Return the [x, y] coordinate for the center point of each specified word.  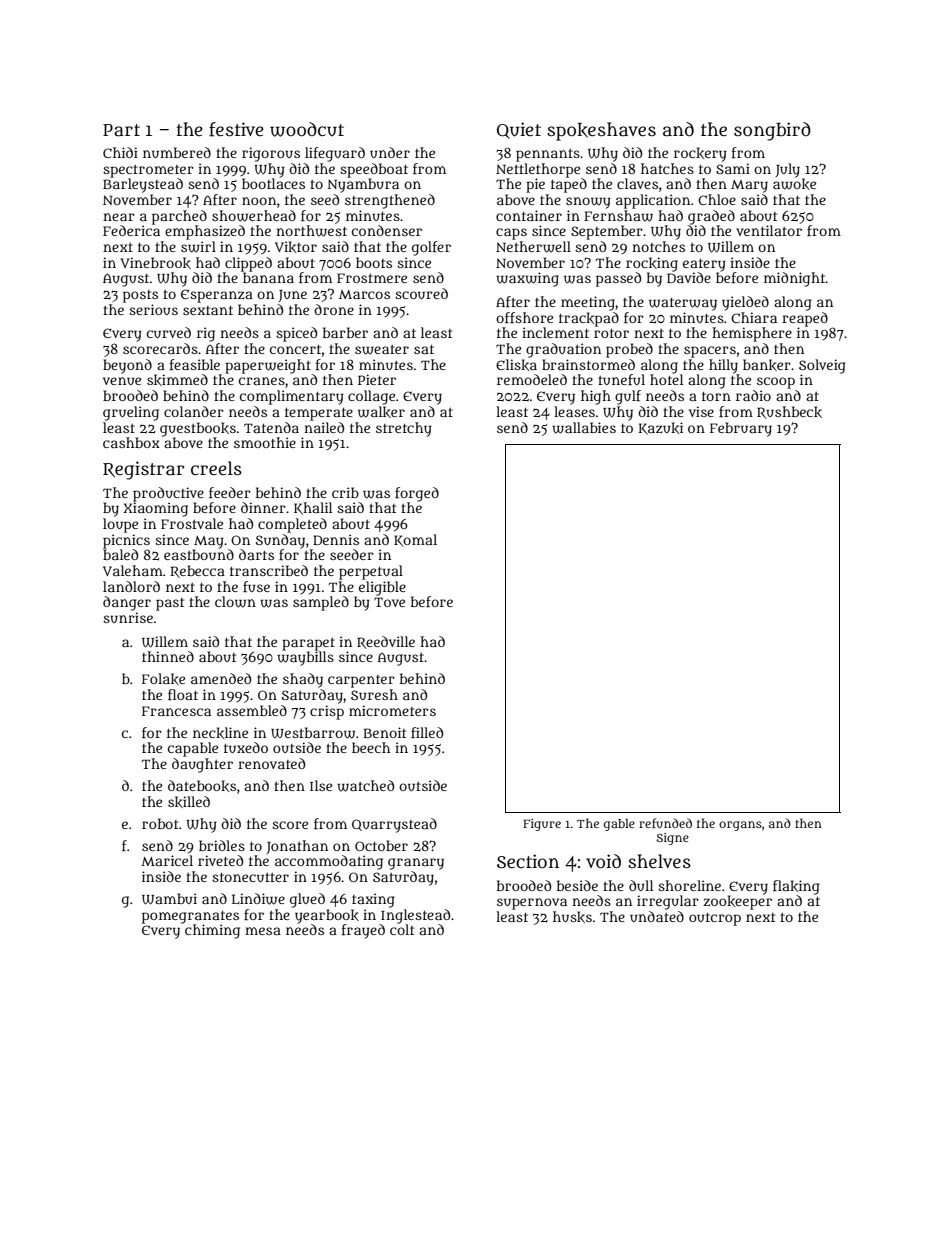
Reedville [386, 642]
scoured [421, 293]
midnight [795, 279]
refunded [665, 823]
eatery [704, 265]
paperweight [268, 366]
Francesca [176, 711]
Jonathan [297, 847]
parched [179, 217]
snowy [588, 203]
